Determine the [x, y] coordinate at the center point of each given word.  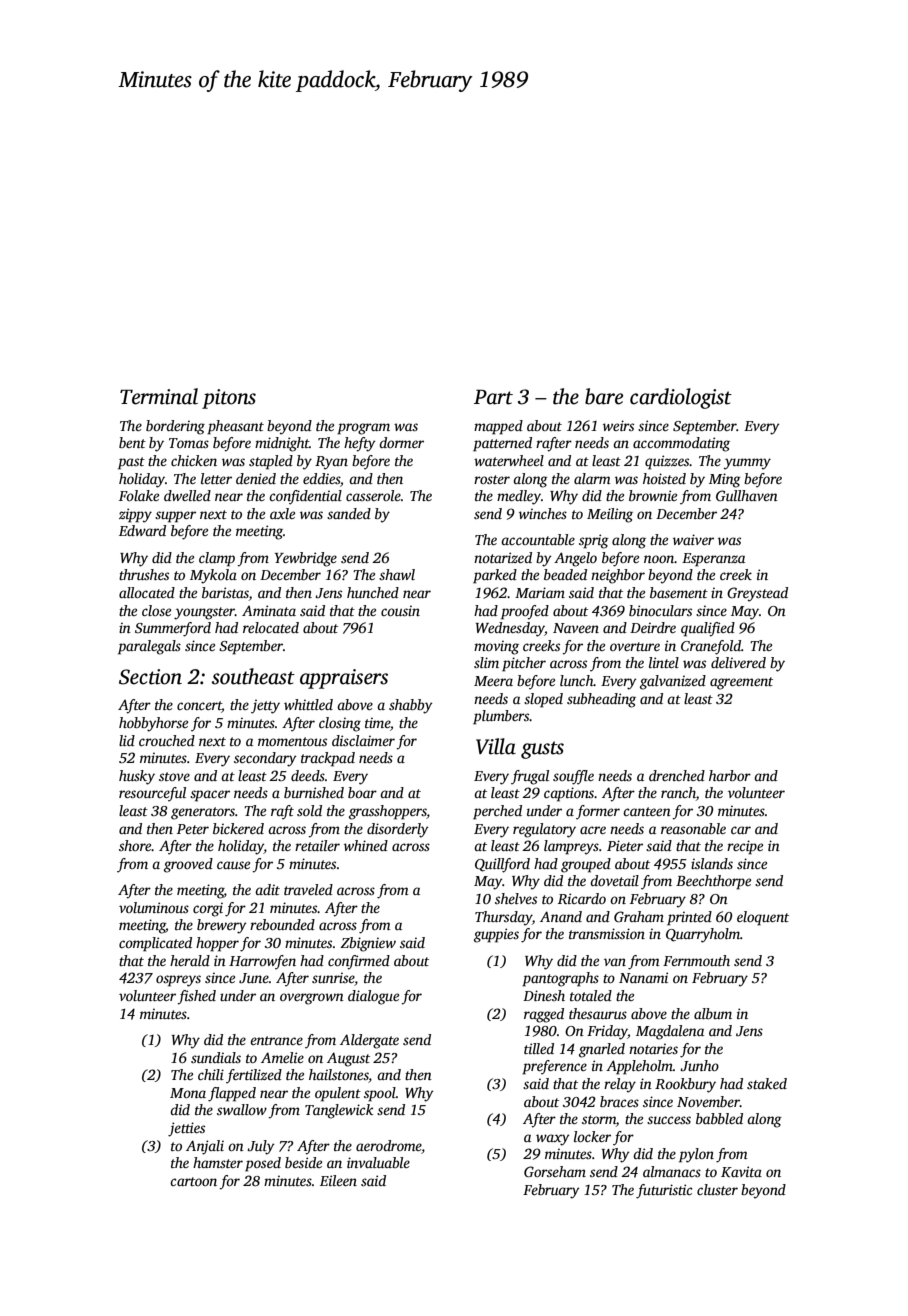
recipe [745, 847]
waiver [693, 539]
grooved [188, 865]
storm [599, 1121]
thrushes [144, 574]
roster [492, 479]
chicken [194, 460]
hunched [373, 592]
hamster [218, 1162]
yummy [747, 464]
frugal [530, 777]
